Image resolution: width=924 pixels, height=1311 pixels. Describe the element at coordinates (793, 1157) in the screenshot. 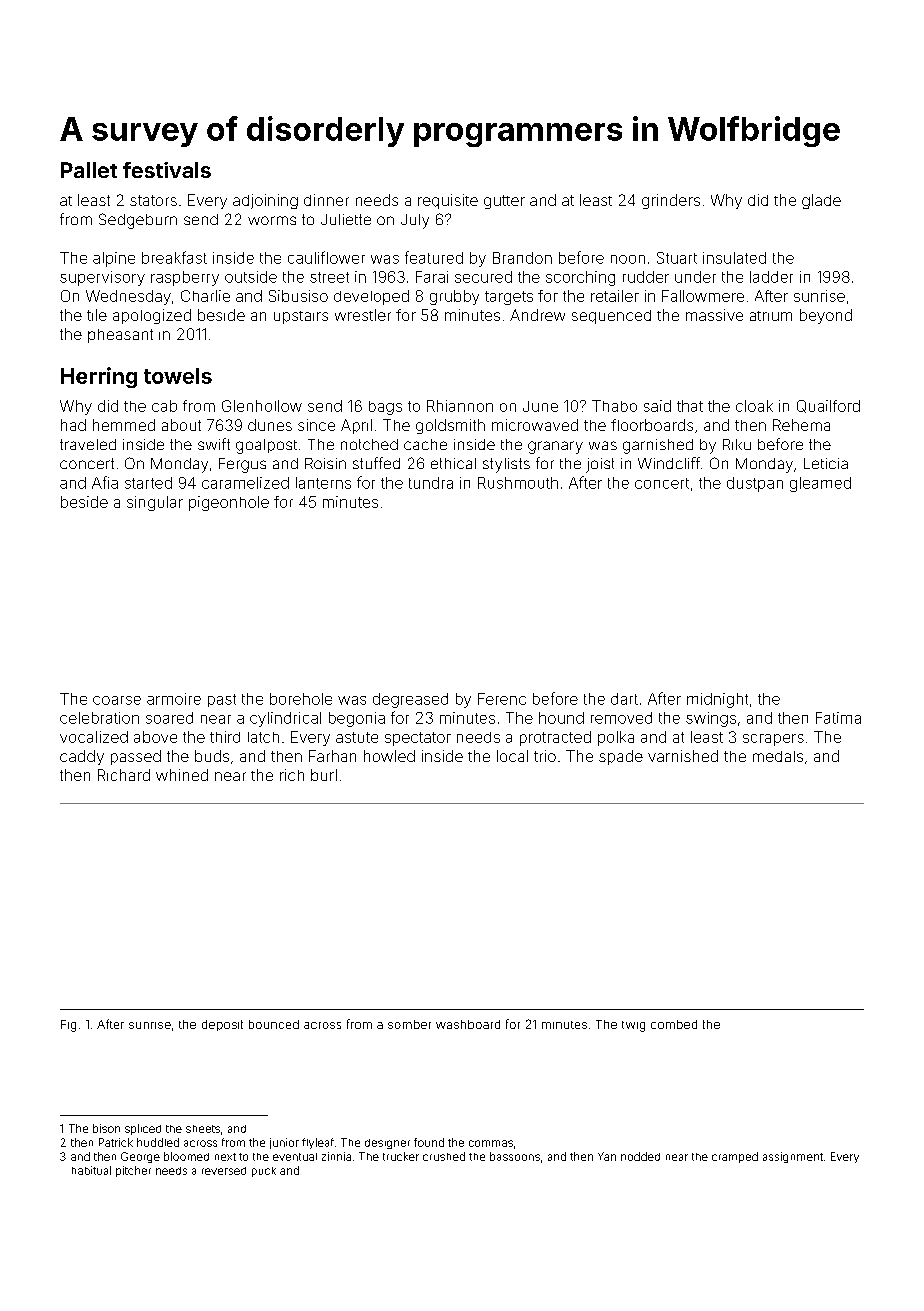

I see `assignment` at that location.
